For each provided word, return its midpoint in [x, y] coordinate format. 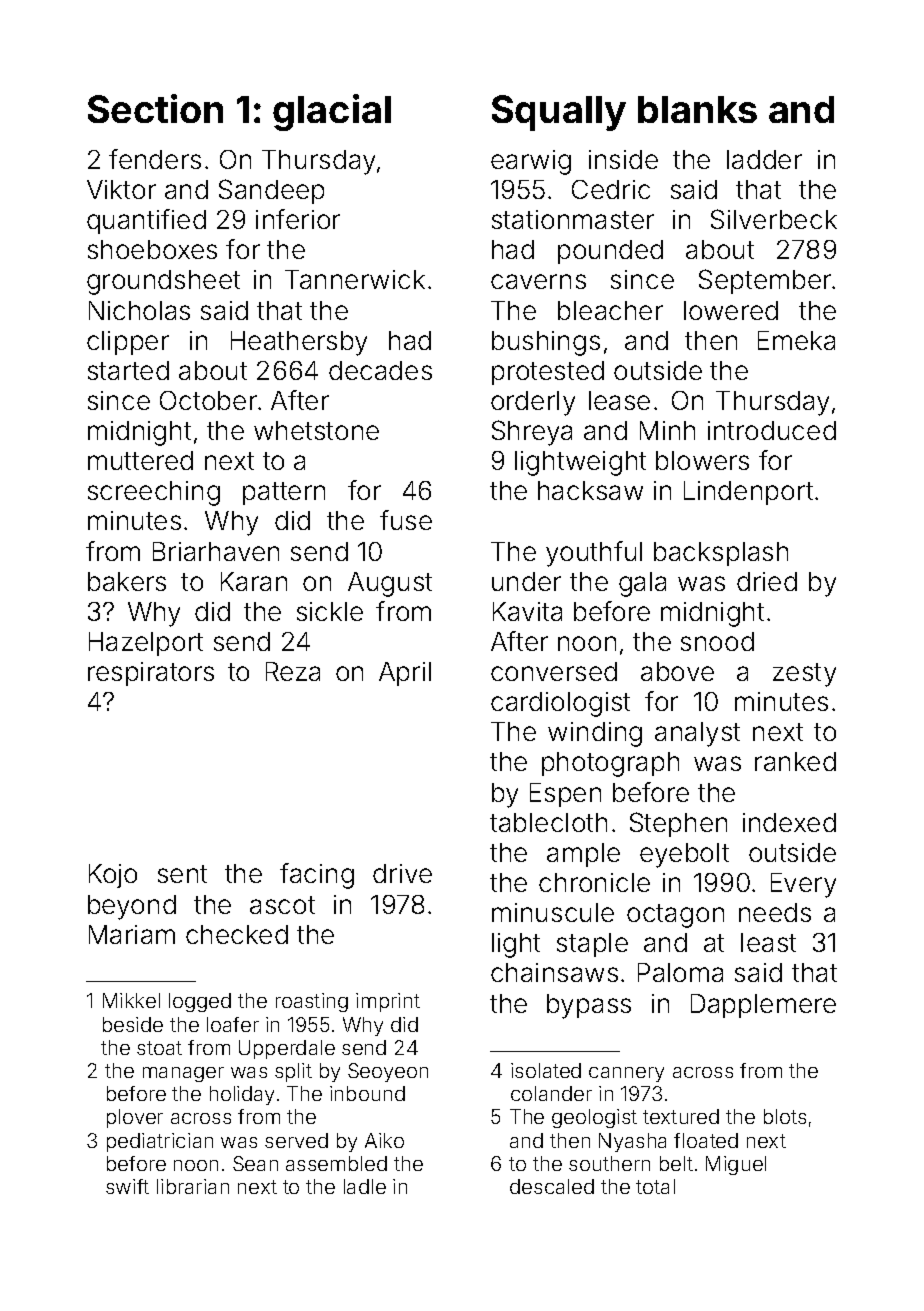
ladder [764, 159]
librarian [193, 1186]
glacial [332, 112]
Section [155, 108]
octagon [675, 916]
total [655, 1186]
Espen [565, 795]
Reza [293, 671]
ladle [365, 1186]
